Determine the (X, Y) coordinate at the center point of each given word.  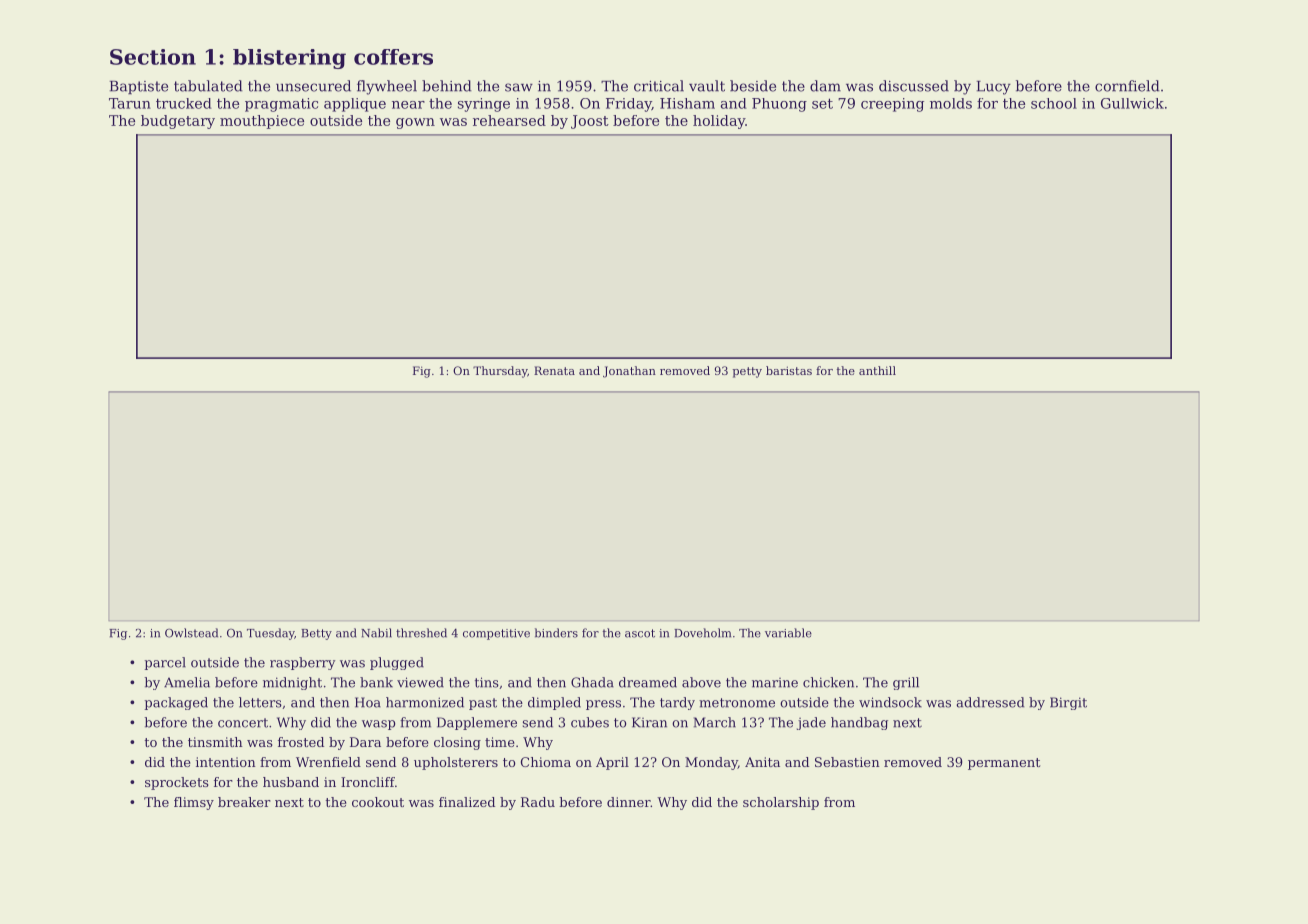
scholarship (781, 803)
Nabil (376, 633)
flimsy (194, 803)
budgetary (178, 122)
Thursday (500, 372)
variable (788, 633)
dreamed (648, 682)
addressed (990, 702)
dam (825, 86)
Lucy (994, 88)
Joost (590, 122)
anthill (877, 370)
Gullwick (1132, 103)
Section (153, 57)
